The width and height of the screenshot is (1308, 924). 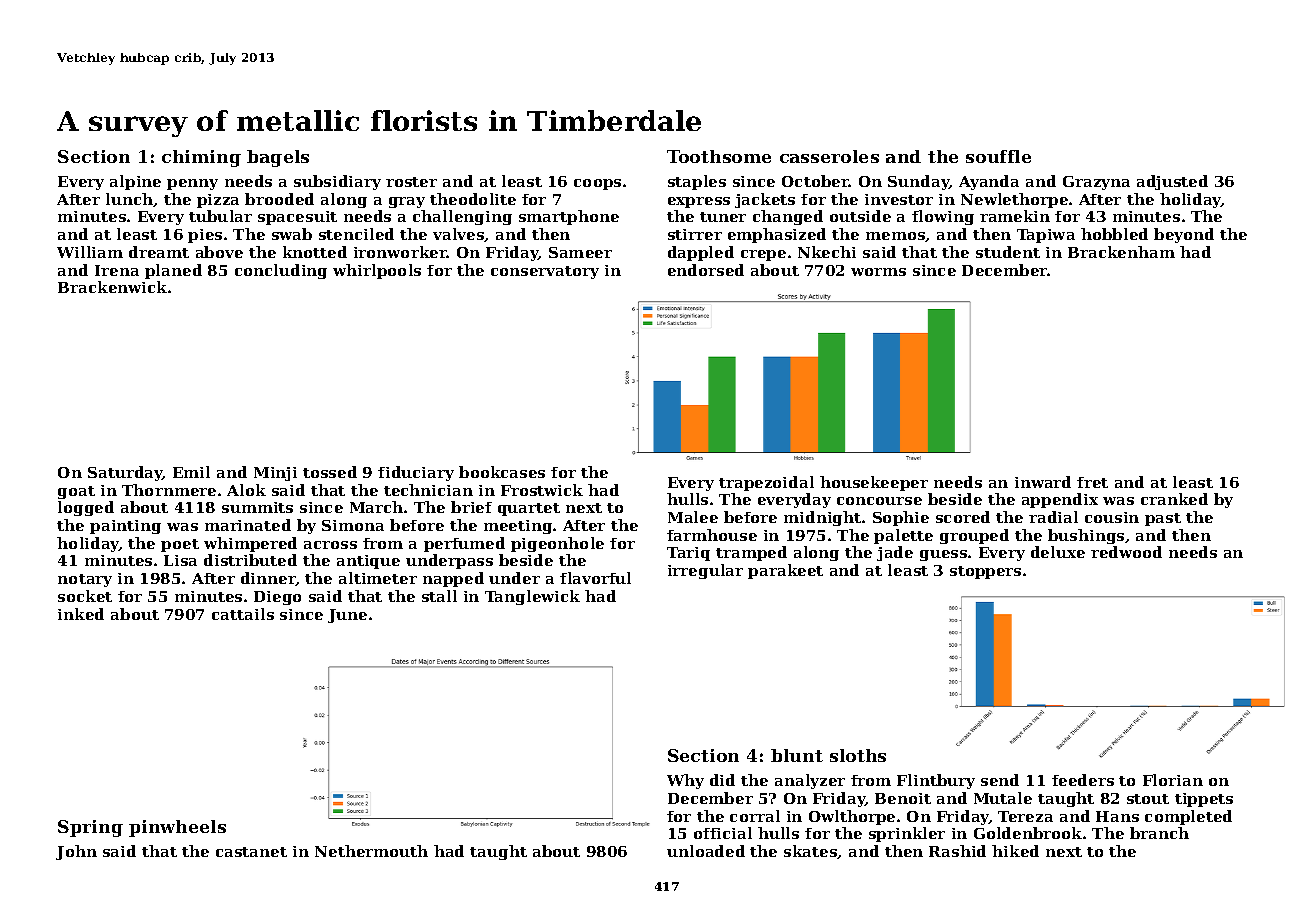 What do you see at coordinates (278, 158) in the screenshot?
I see `bagels` at bounding box center [278, 158].
